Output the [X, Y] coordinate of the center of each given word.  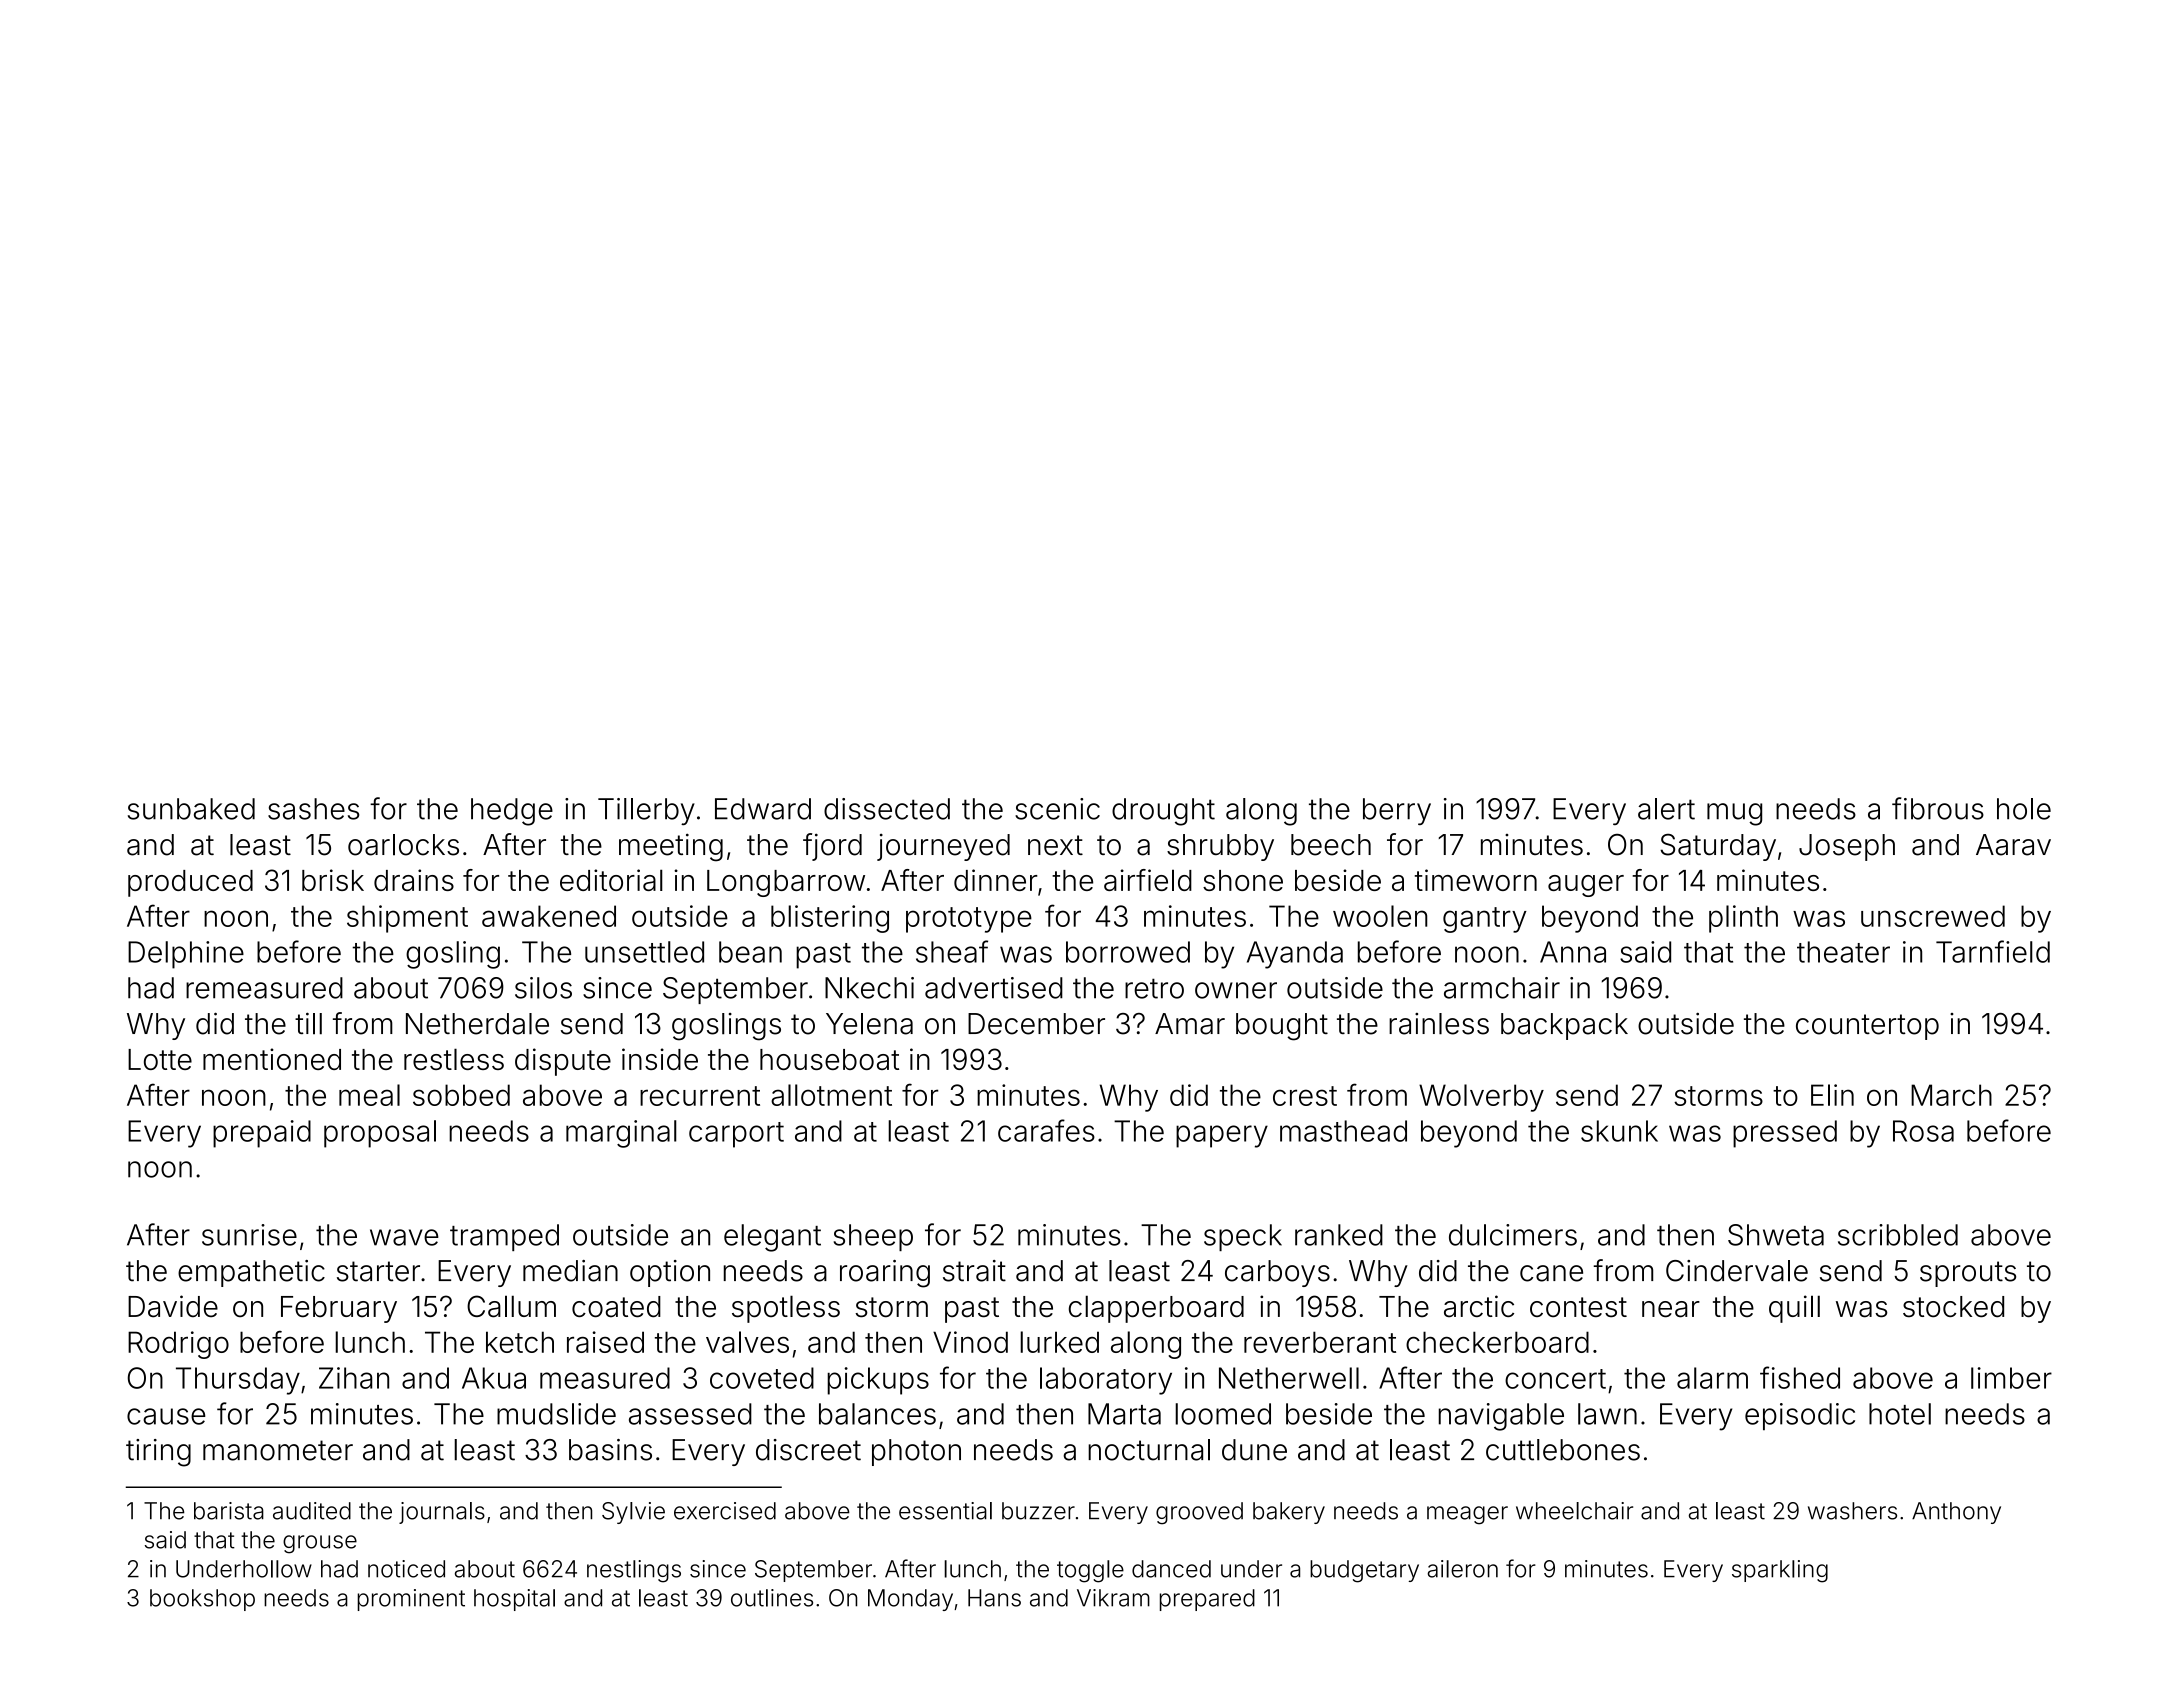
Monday [910, 1600]
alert [1666, 809]
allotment [831, 1095]
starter [378, 1271]
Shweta [1776, 1235]
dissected [887, 809]
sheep [873, 1237]
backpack [1564, 1026]
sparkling [1780, 1571]
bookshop [202, 1600]
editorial [611, 880]
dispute [563, 1062]
